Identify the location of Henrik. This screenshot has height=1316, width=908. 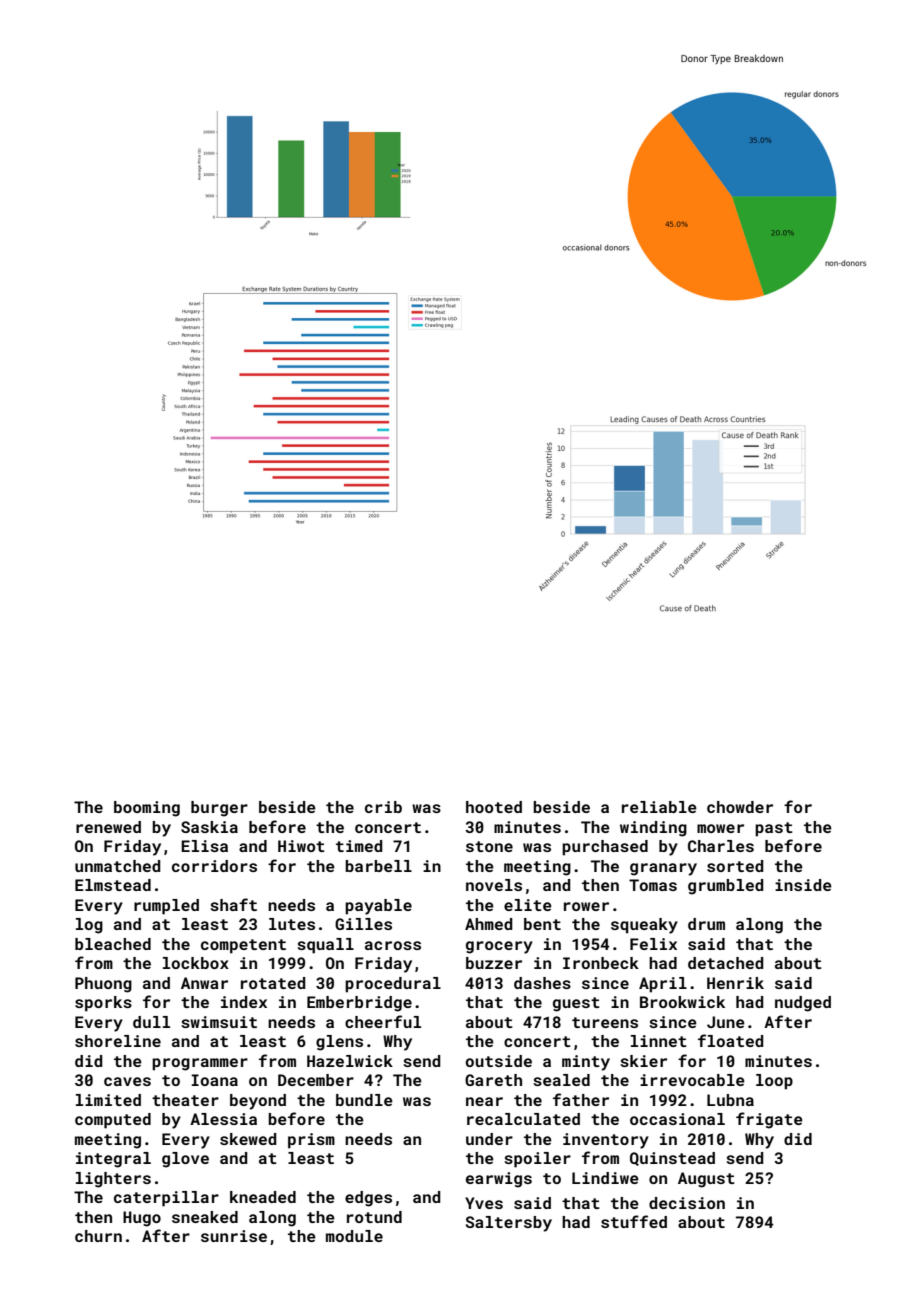
(735, 983).
